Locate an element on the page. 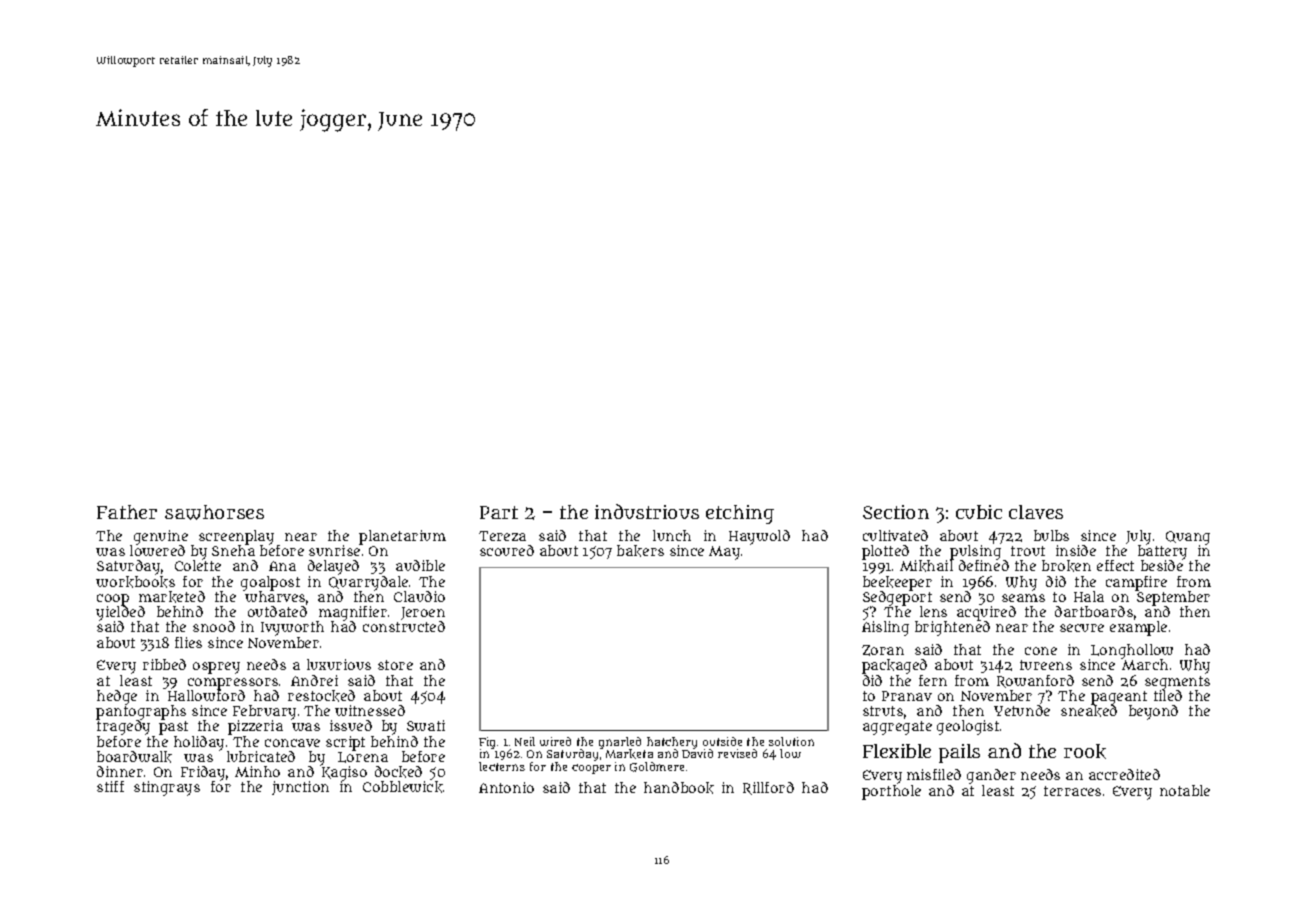 The width and height of the page is (1308, 924). packaged is located at coordinates (894, 666).
